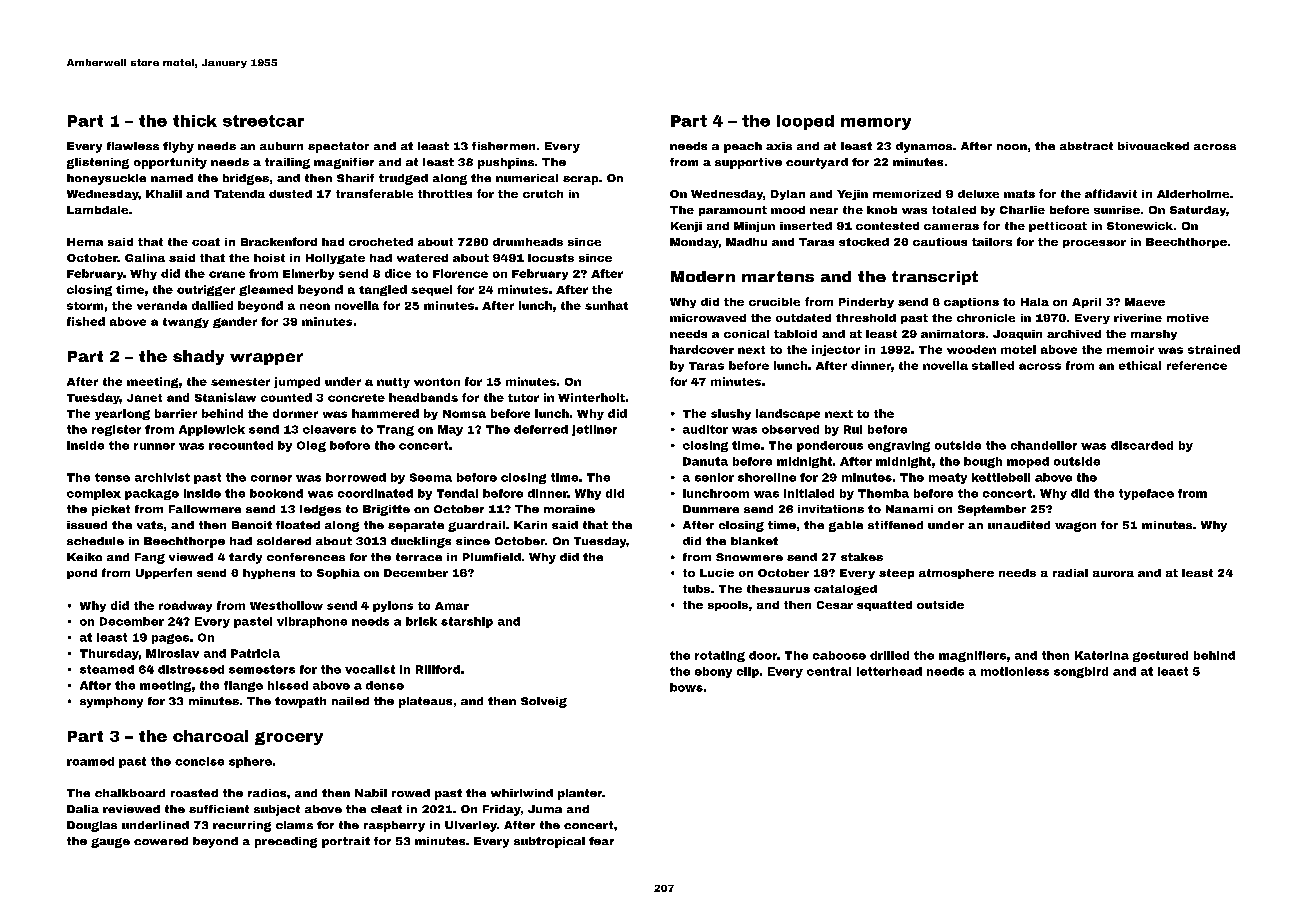 This image has height=924, width=1308. Describe the element at coordinates (1081, 672) in the image. I see `songbird` at that location.
